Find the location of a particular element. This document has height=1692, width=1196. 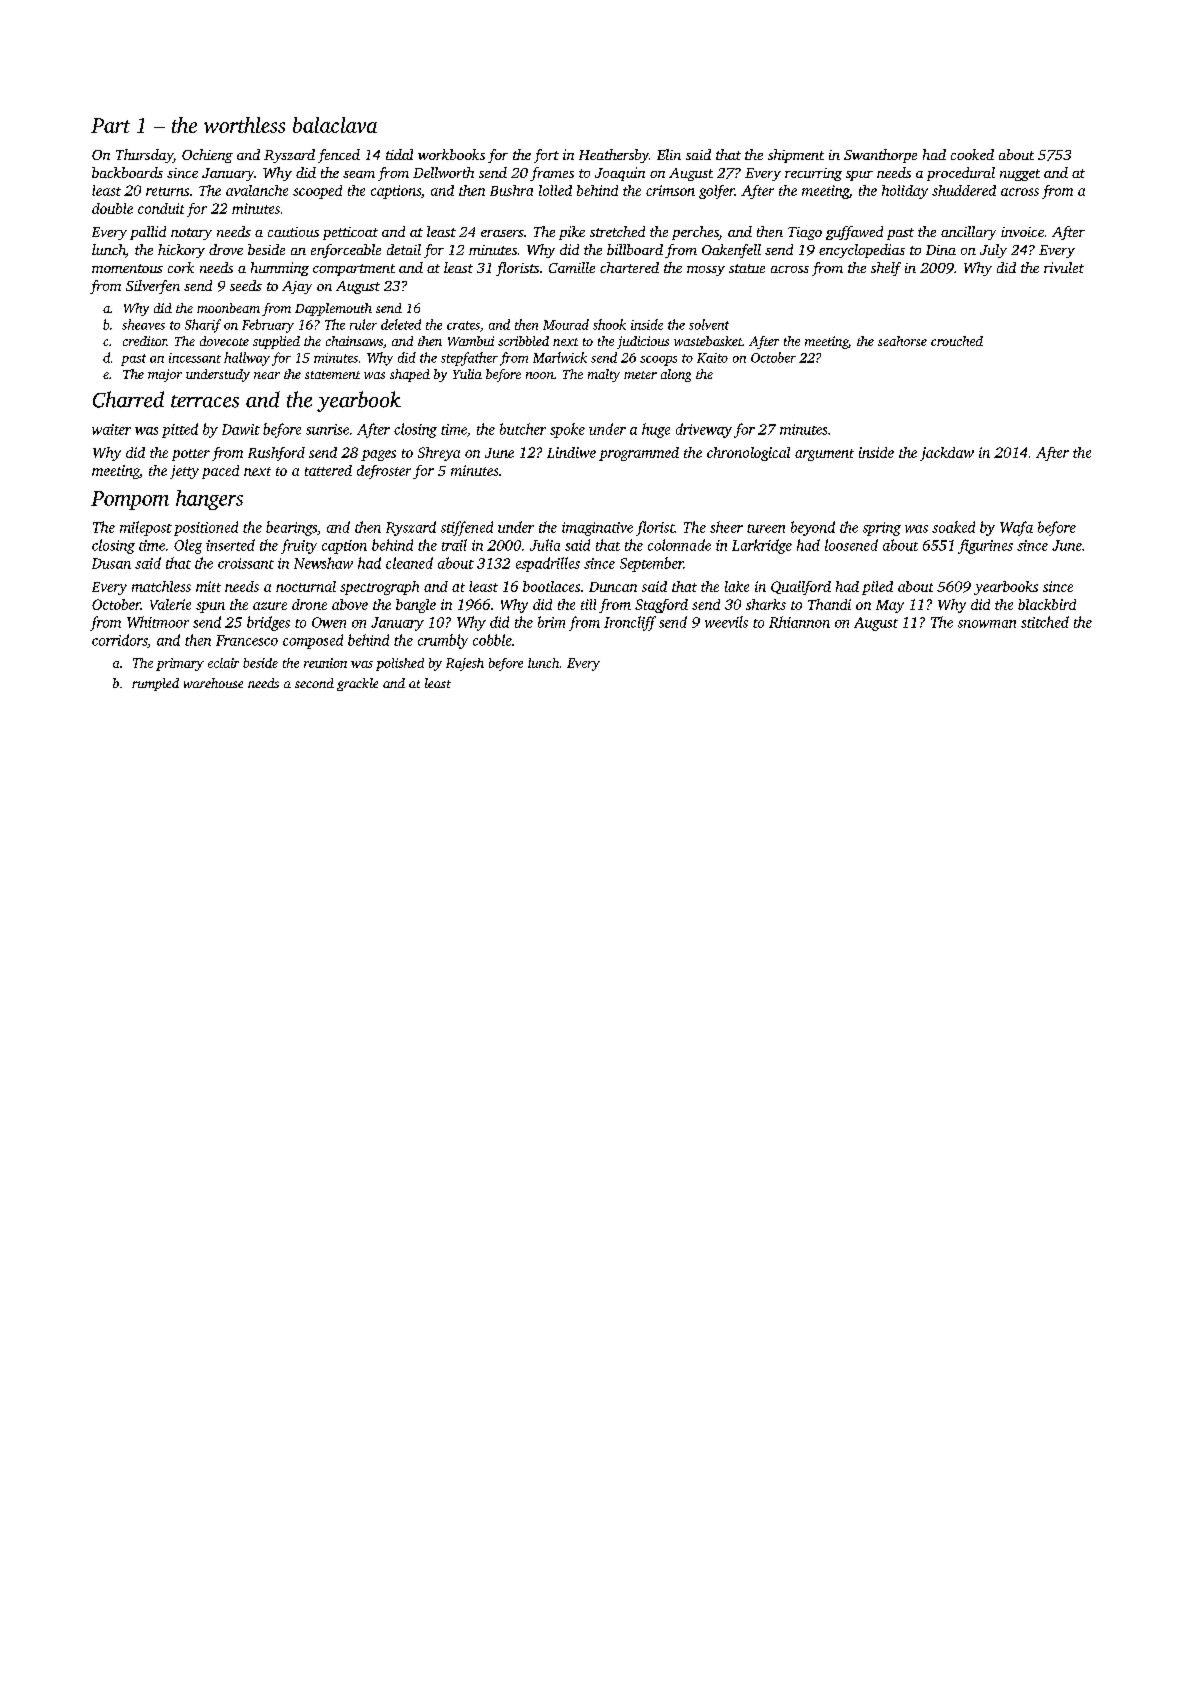

cobble is located at coordinates (492, 640).
